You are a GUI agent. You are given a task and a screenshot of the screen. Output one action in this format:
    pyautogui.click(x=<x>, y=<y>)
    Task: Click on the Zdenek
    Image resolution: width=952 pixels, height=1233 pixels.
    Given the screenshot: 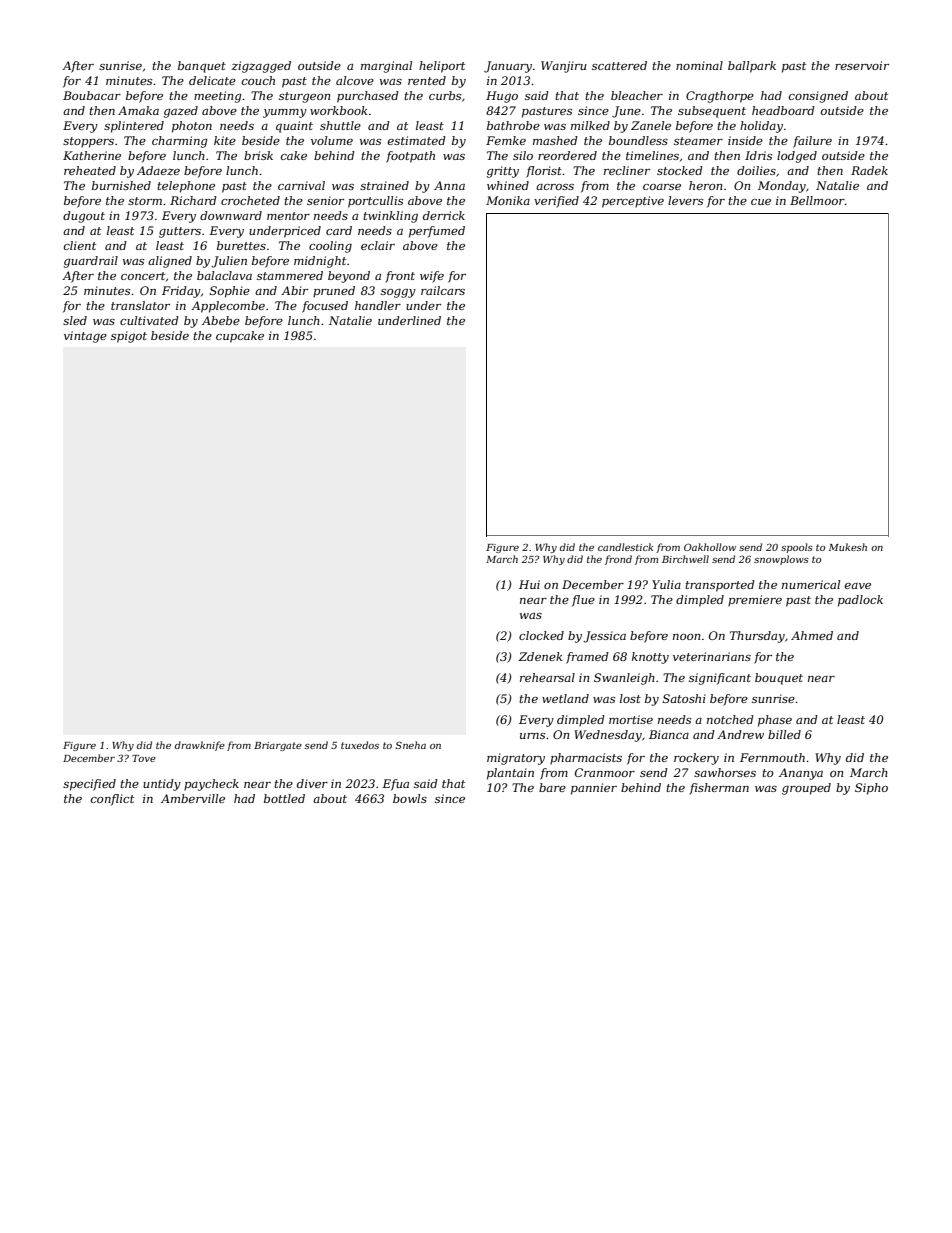 What is the action you would take?
    pyautogui.click(x=540, y=656)
